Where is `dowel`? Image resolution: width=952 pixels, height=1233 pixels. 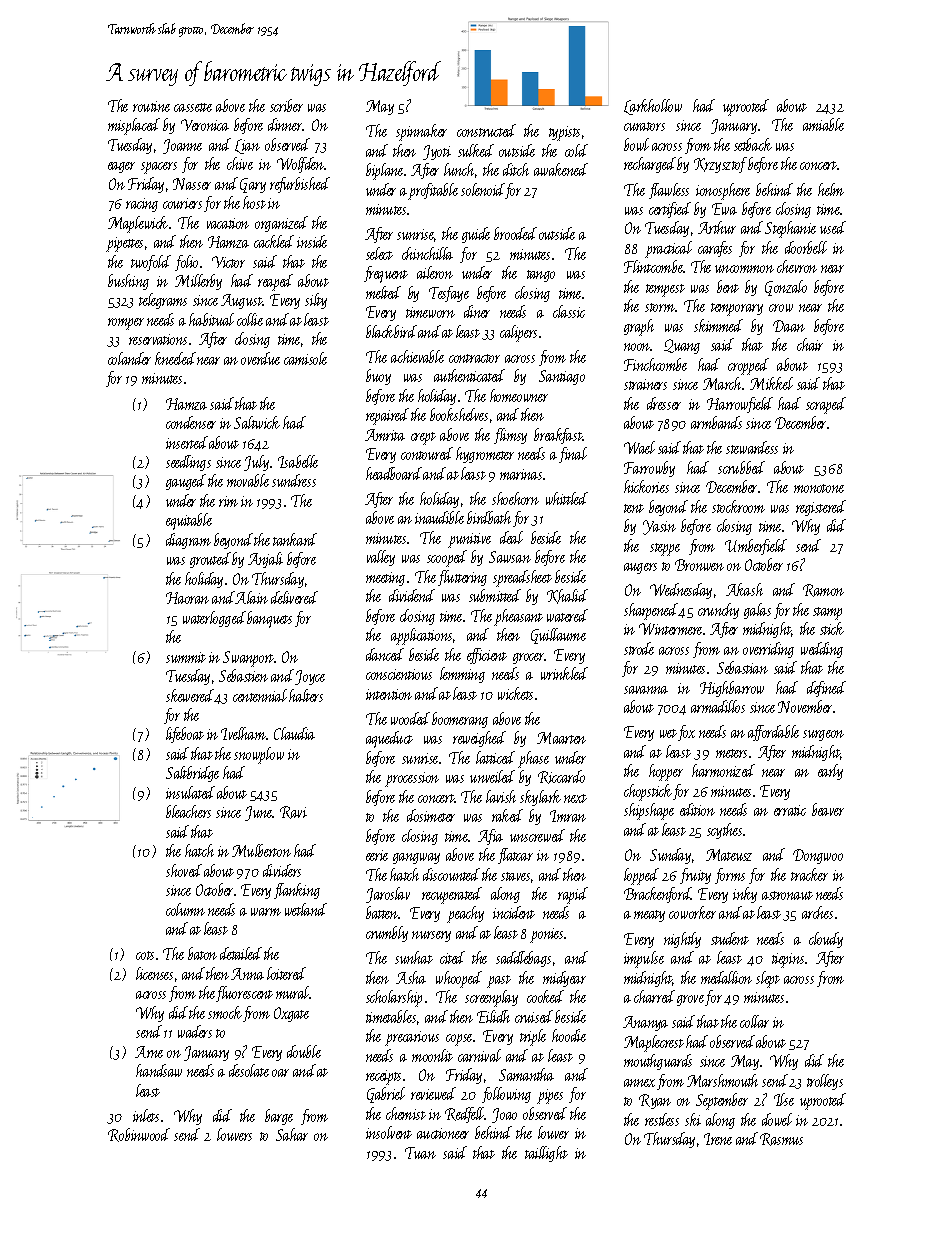
dowel is located at coordinates (777, 1119).
